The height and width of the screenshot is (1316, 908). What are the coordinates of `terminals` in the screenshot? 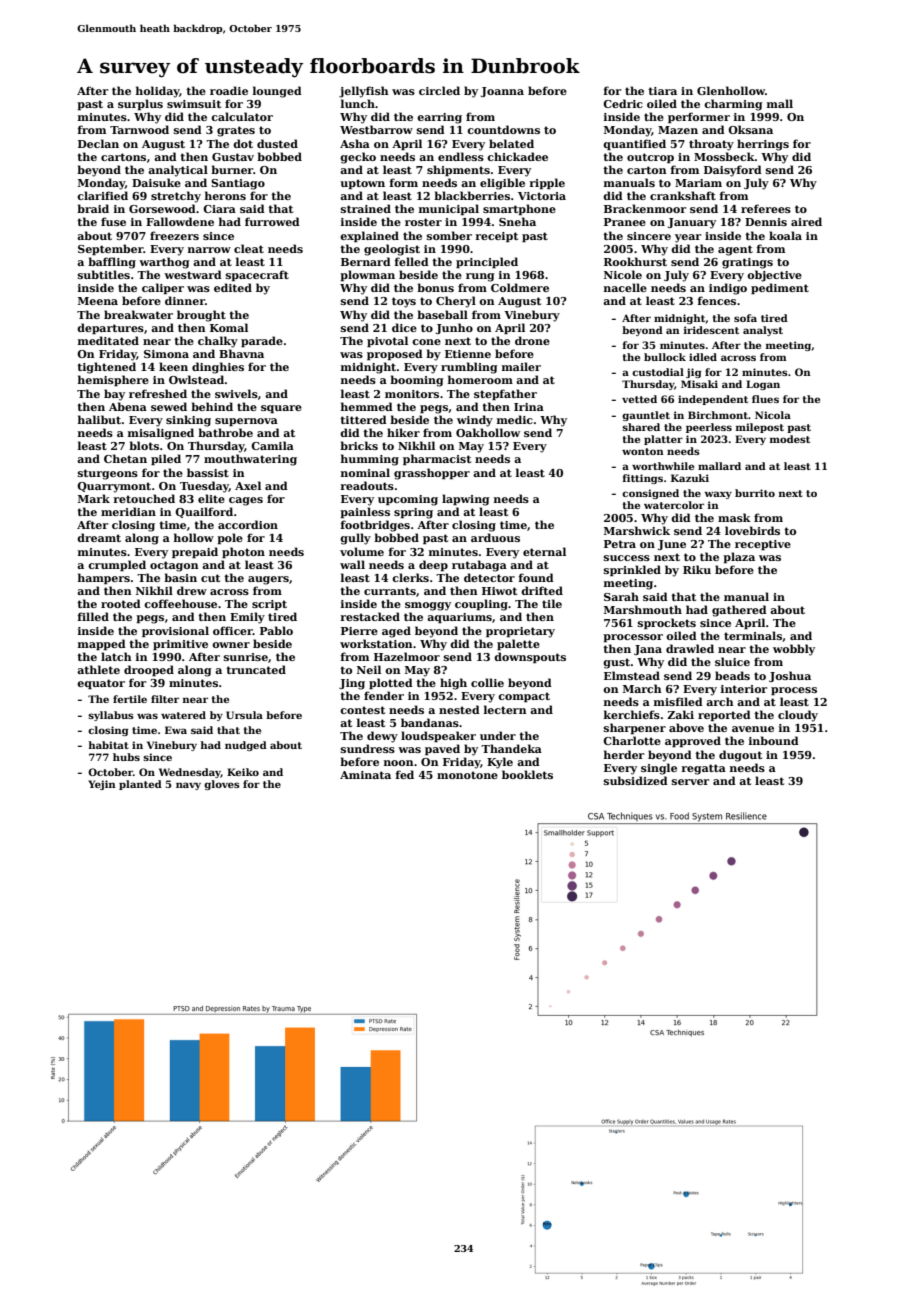 It's located at (753, 635).
